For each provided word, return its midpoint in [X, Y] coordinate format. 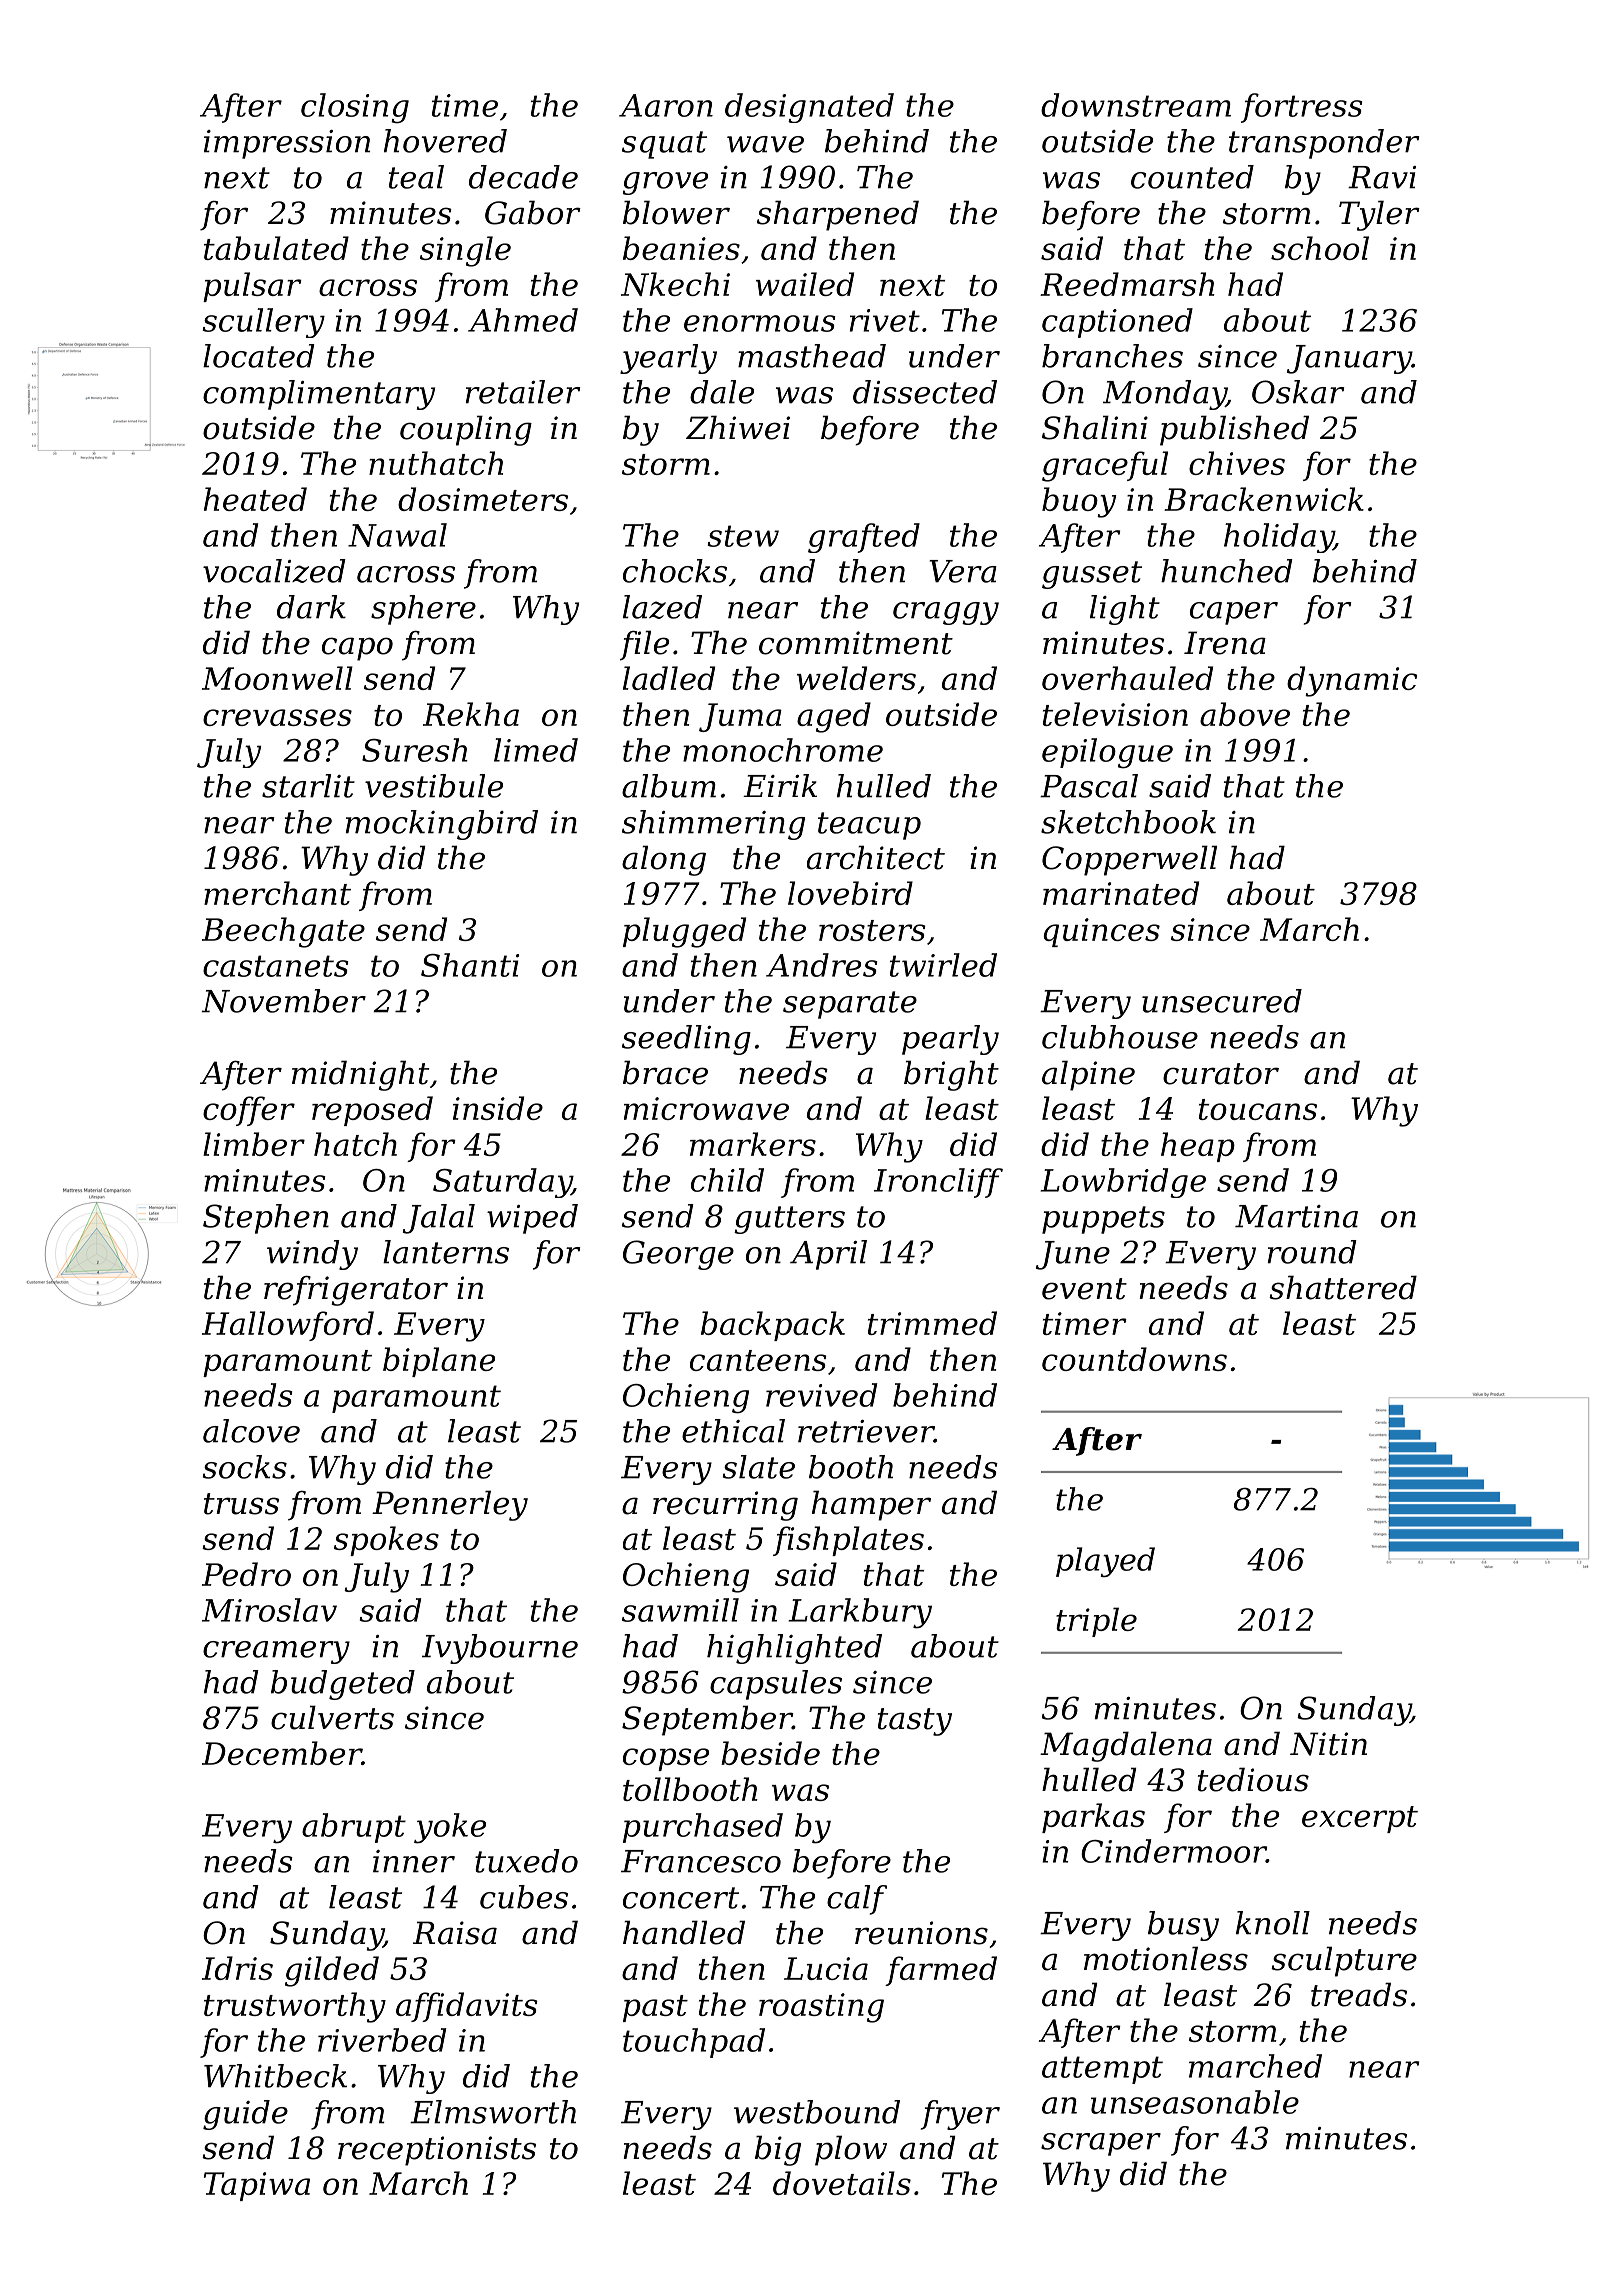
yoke [450, 1828]
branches [1112, 356]
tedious [1253, 1779]
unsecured [1222, 1001]
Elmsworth [493, 2112]
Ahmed [523, 320]
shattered [1343, 1287]
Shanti [470, 965]
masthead [812, 356]
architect [876, 857]
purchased [703, 1828]
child [727, 1180]
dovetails [842, 2183]
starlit [308, 786]
